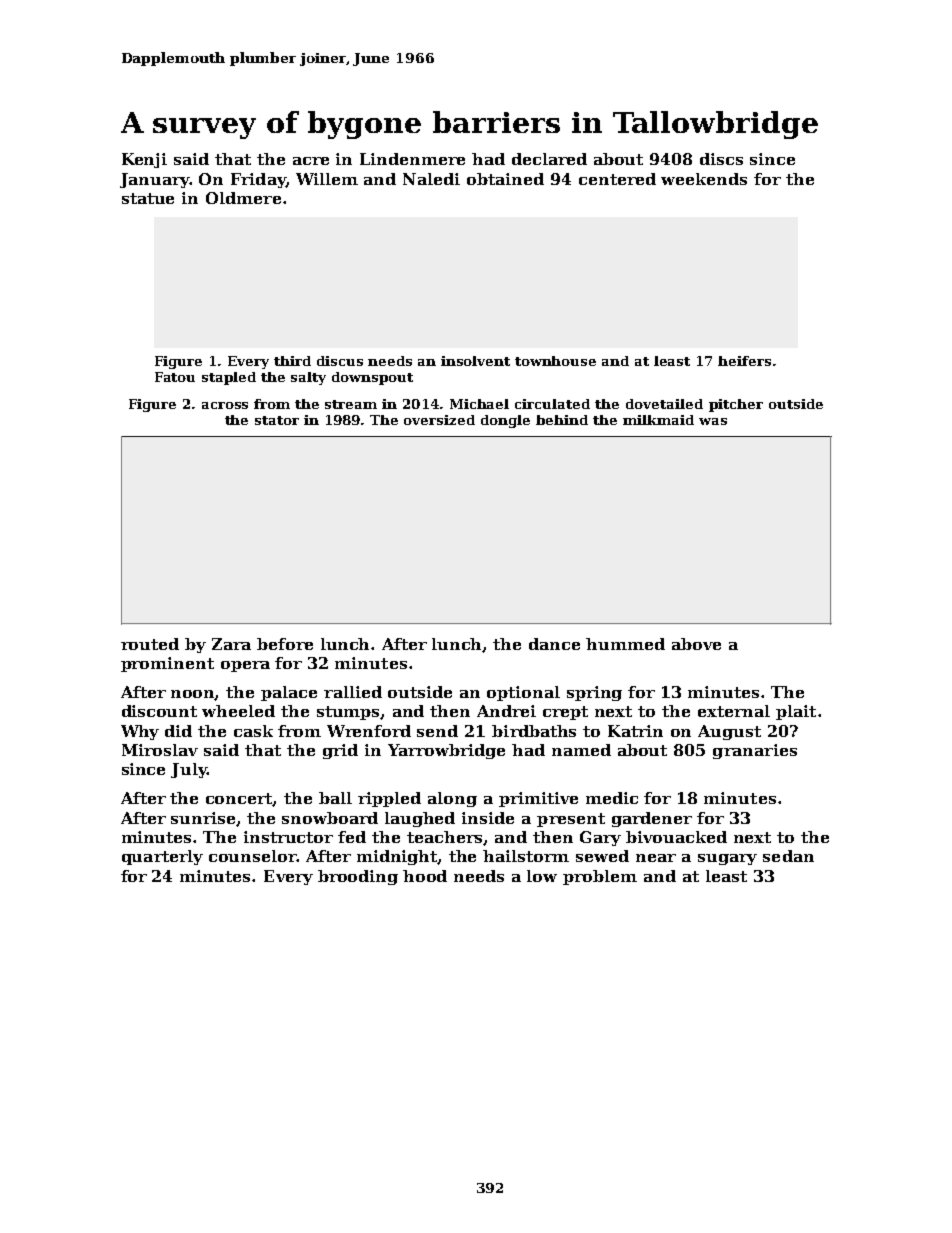 This screenshot has height=1233, width=952. I want to click on wheeled, so click(238, 711).
